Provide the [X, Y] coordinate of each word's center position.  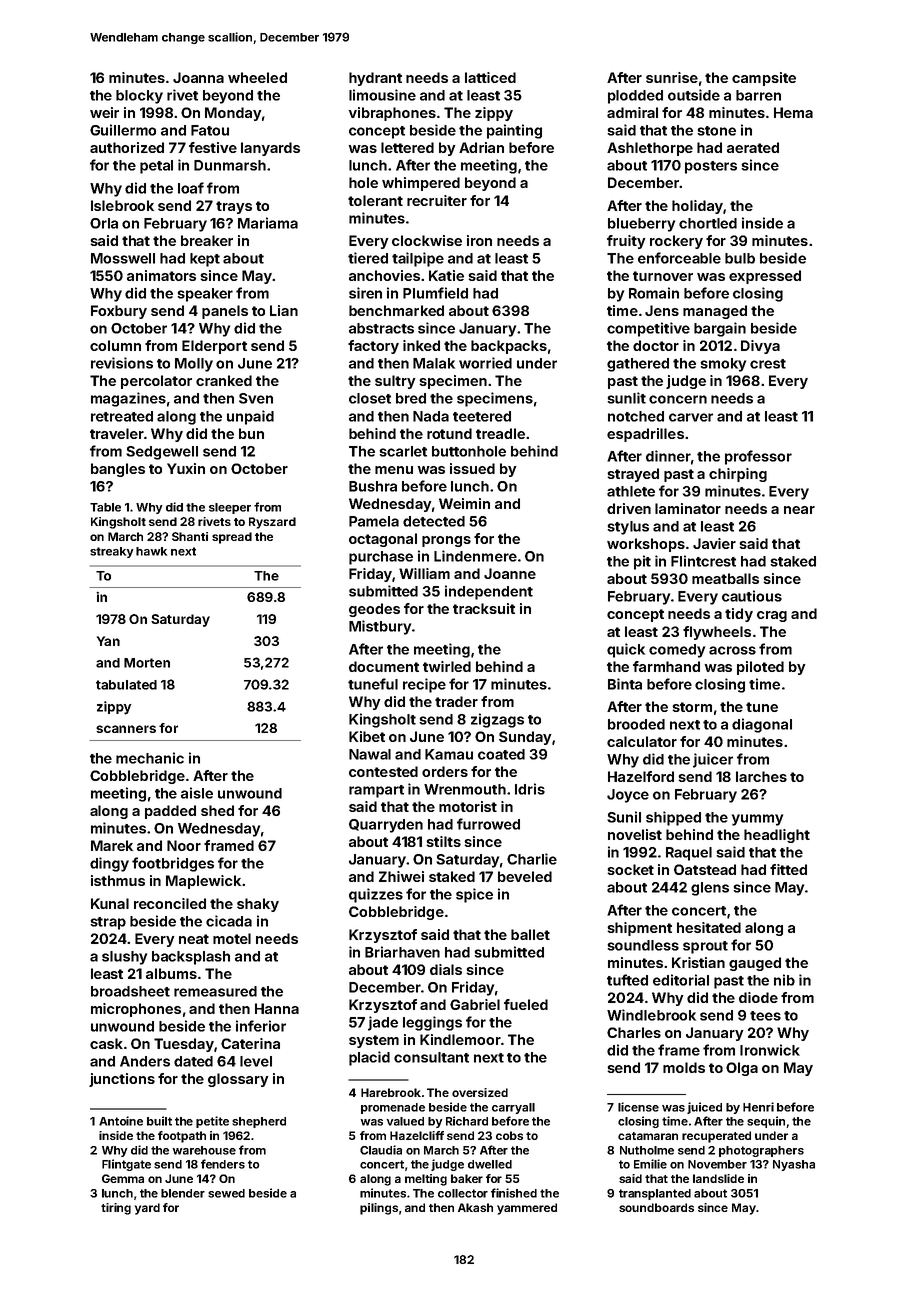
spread [232, 538]
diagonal [762, 725]
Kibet [367, 736]
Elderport [214, 347]
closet [370, 398]
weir [104, 112]
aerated [753, 147]
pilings [379, 1209]
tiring [116, 1209]
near [799, 510]
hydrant [375, 79]
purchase [381, 558]
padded [170, 812]
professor [758, 457]
